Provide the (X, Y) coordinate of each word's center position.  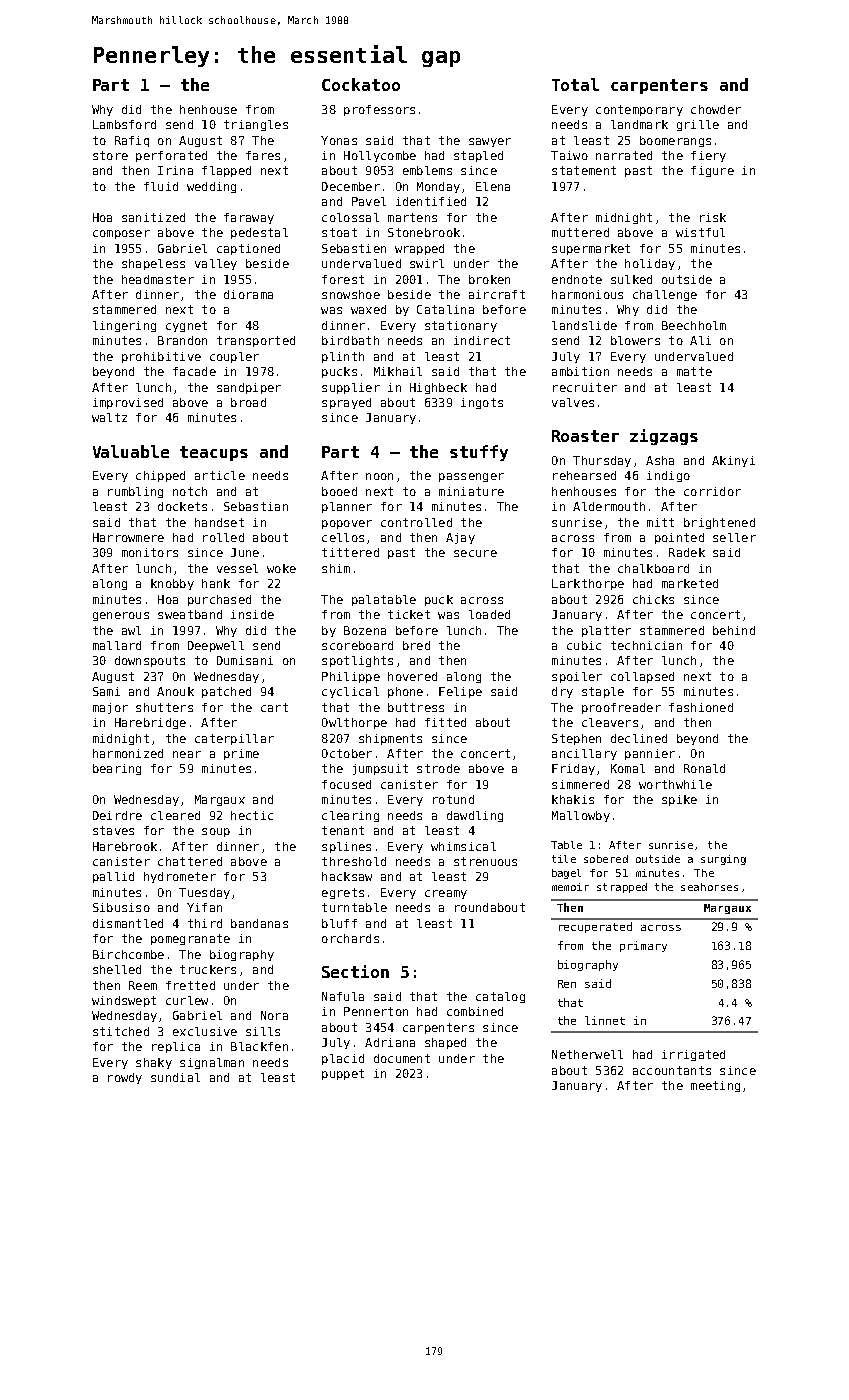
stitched (121, 1031)
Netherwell (587, 1054)
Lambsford (124, 124)
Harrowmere (128, 537)
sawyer (490, 142)
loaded (489, 614)
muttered (580, 232)
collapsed (642, 677)
